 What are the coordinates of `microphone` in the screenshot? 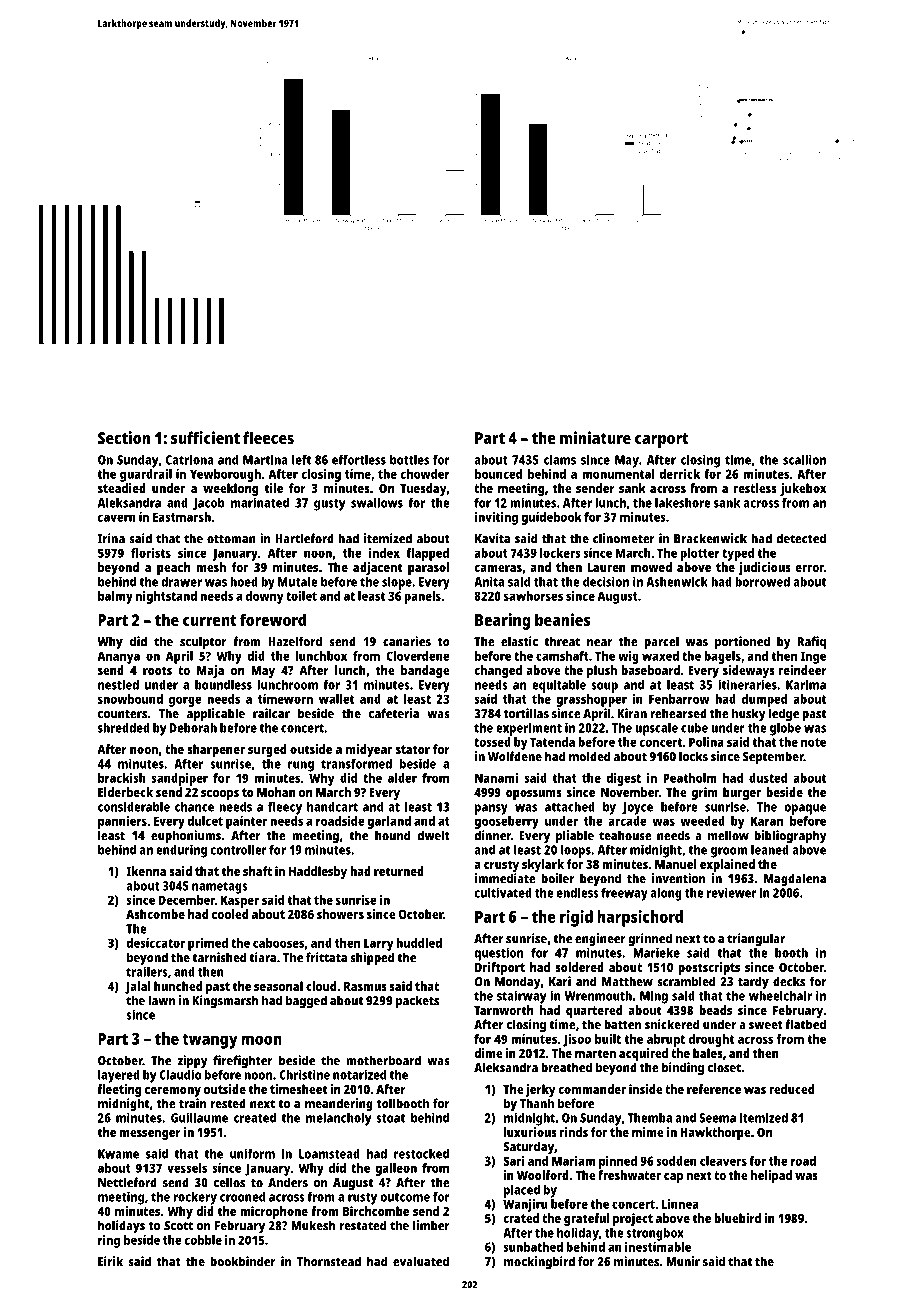 It's located at (274, 1212).
